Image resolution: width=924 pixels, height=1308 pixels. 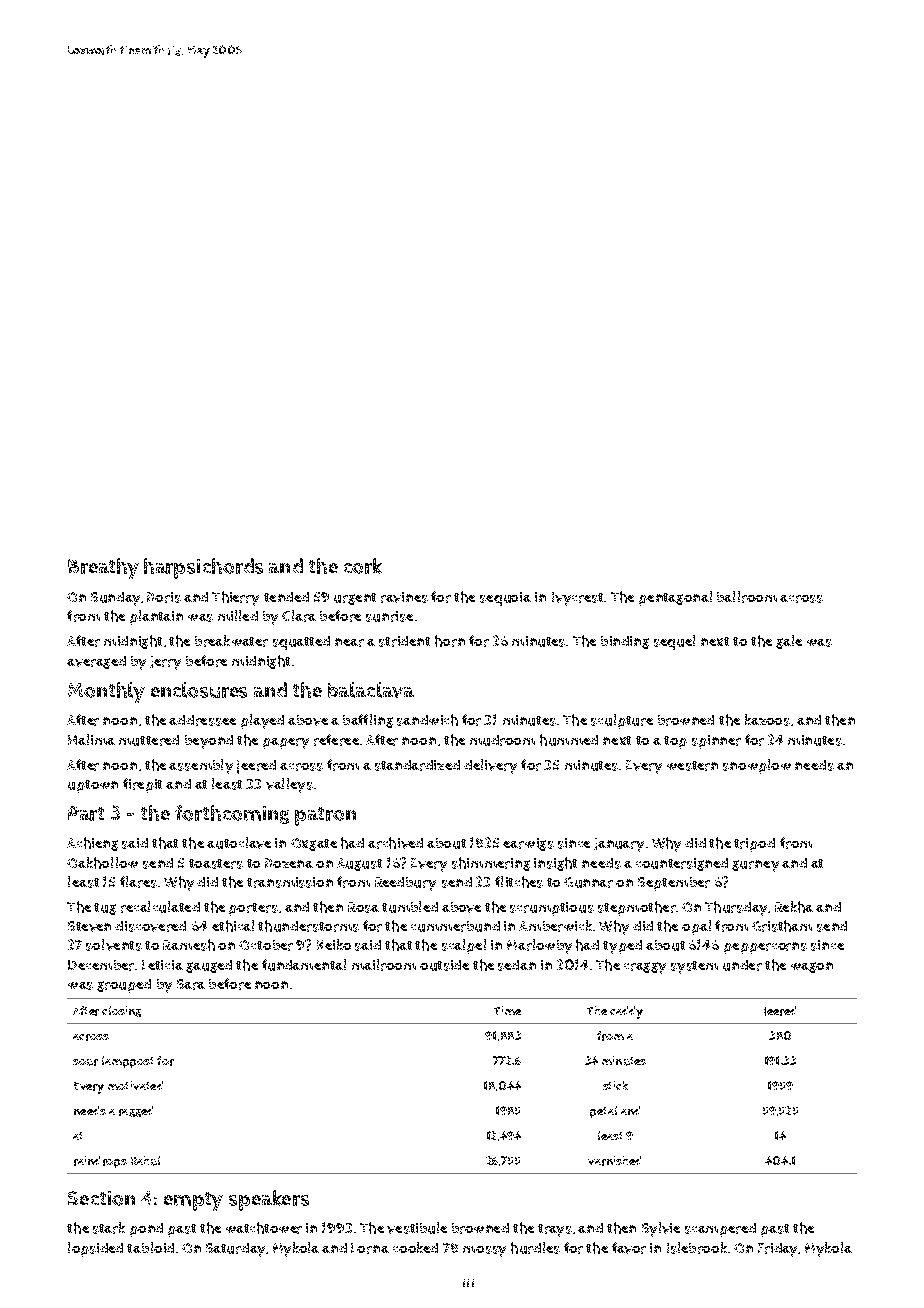 I want to click on Reedbury, so click(x=405, y=884).
